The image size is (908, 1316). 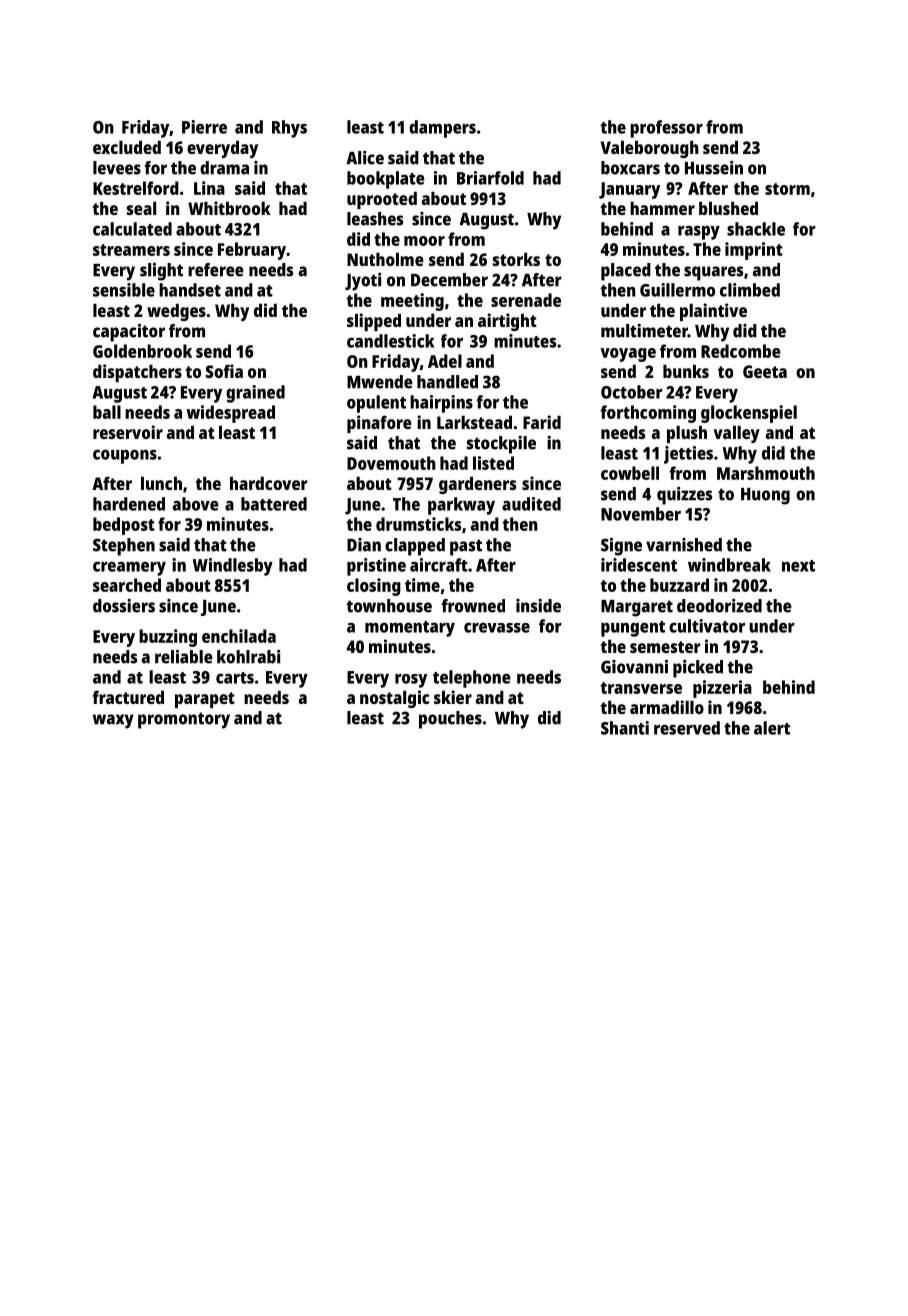 I want to click on Windlesby, so click(x=233, y=567).
